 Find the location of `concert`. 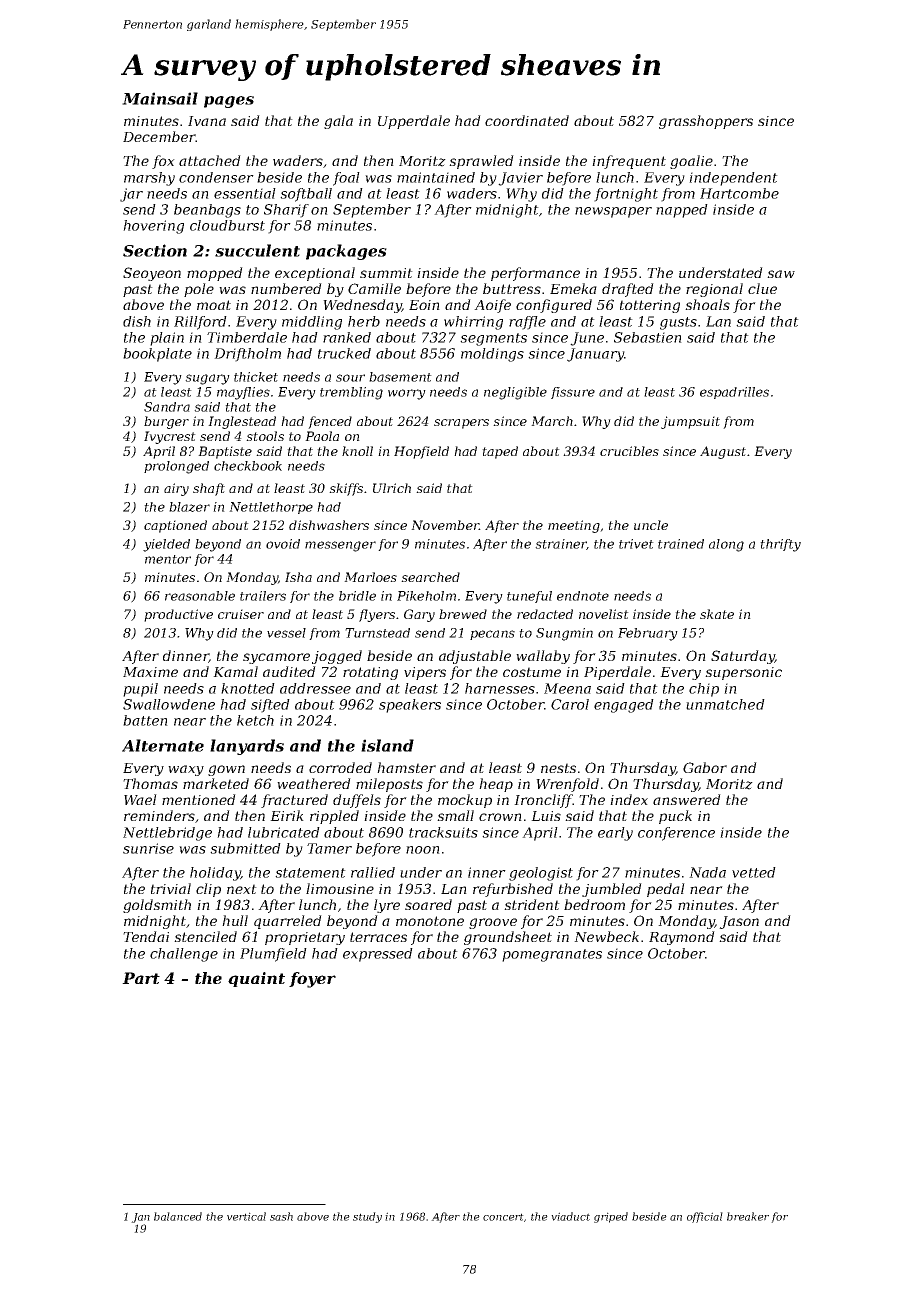

concert is located at coordinates (503, 1217).
